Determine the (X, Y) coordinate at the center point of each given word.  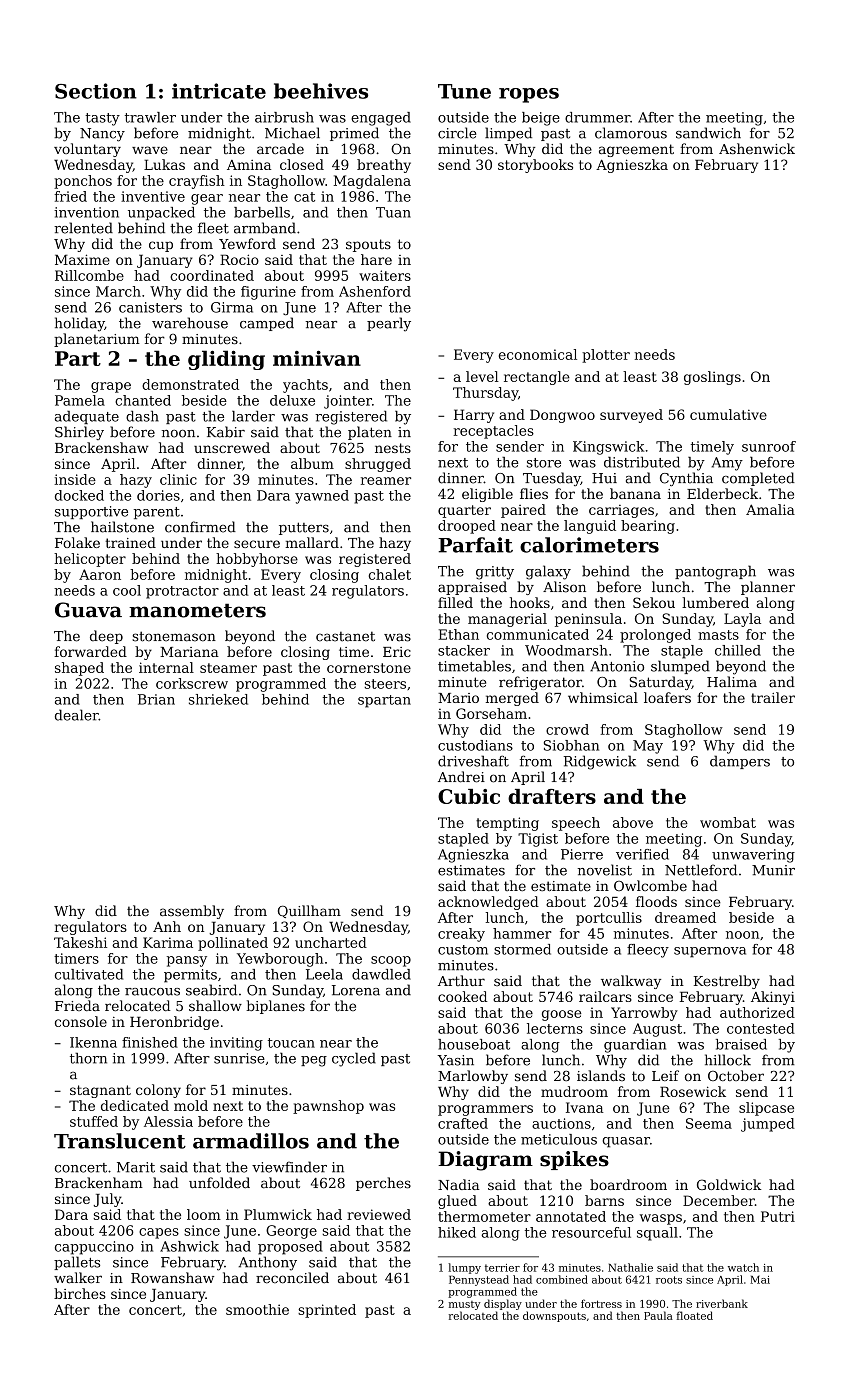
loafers (667, 697)
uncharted (331, 942)
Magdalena (372, 182)
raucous (152, 992)
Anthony (268, 1263)
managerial (507, 620)
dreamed (685, 917)
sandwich (708, 133)
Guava (88, 610)
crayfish (197, 182)
